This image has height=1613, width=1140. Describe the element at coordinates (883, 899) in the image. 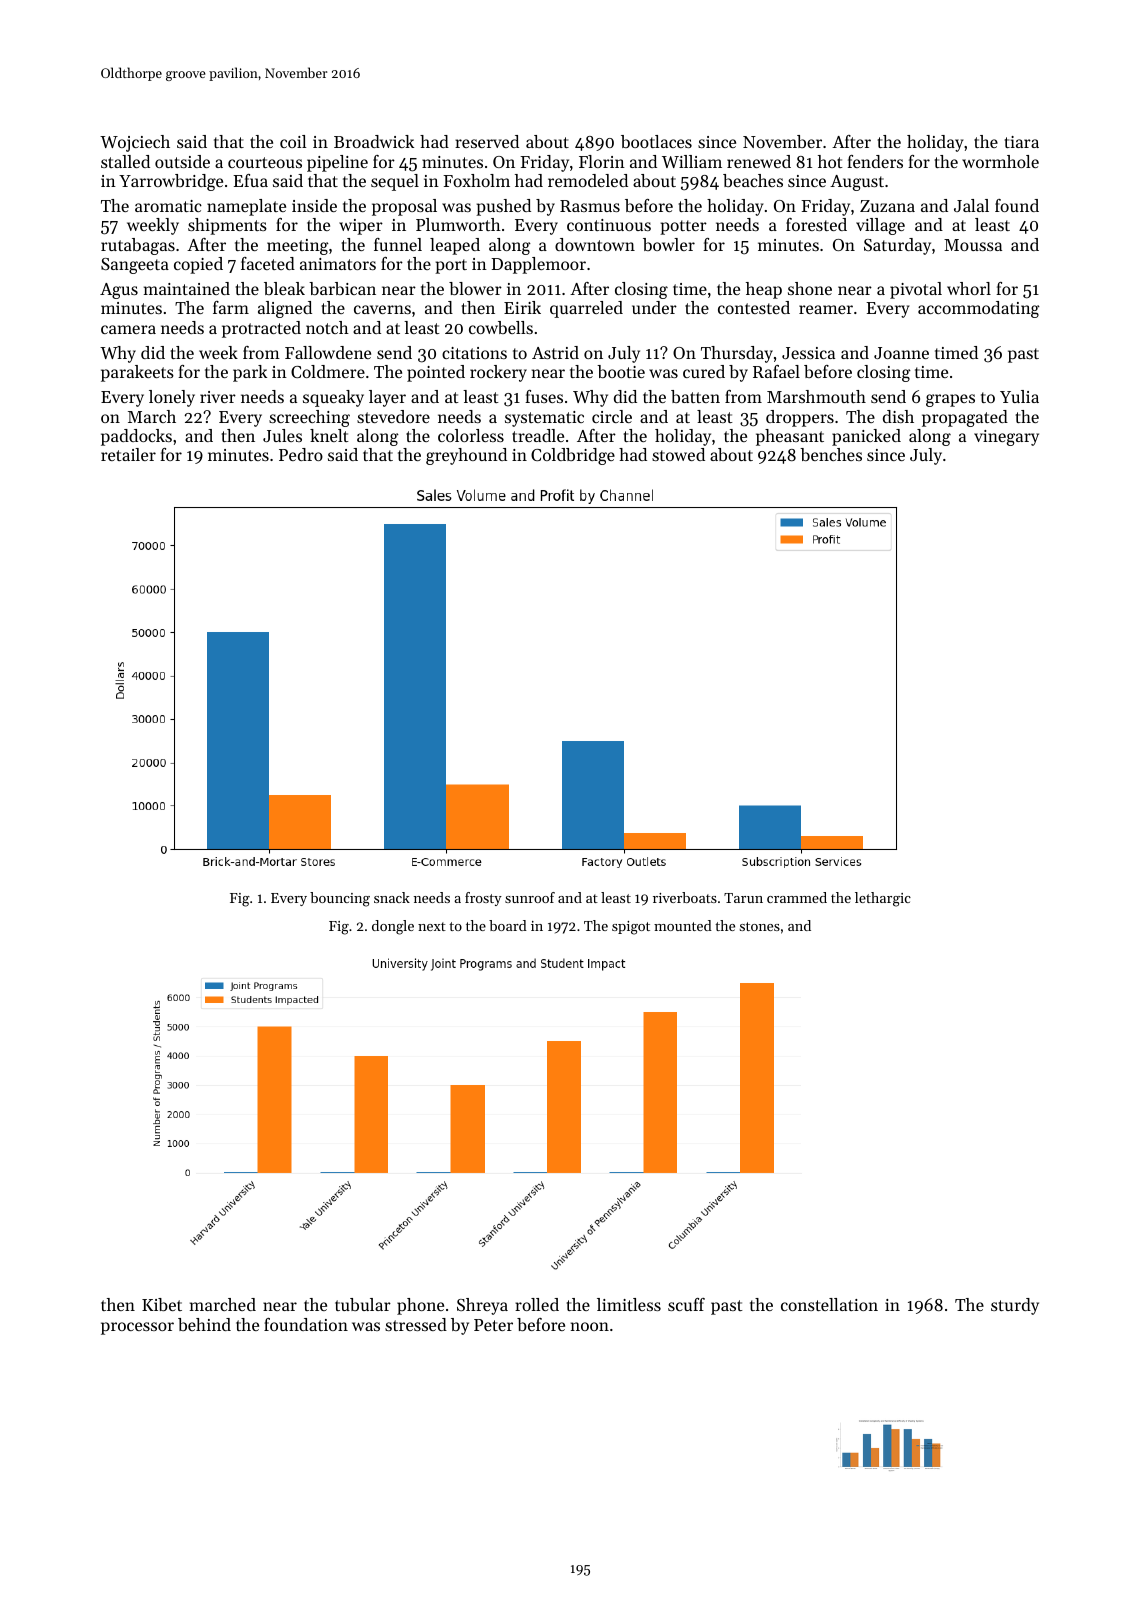

I see `lethargic` at that location.
